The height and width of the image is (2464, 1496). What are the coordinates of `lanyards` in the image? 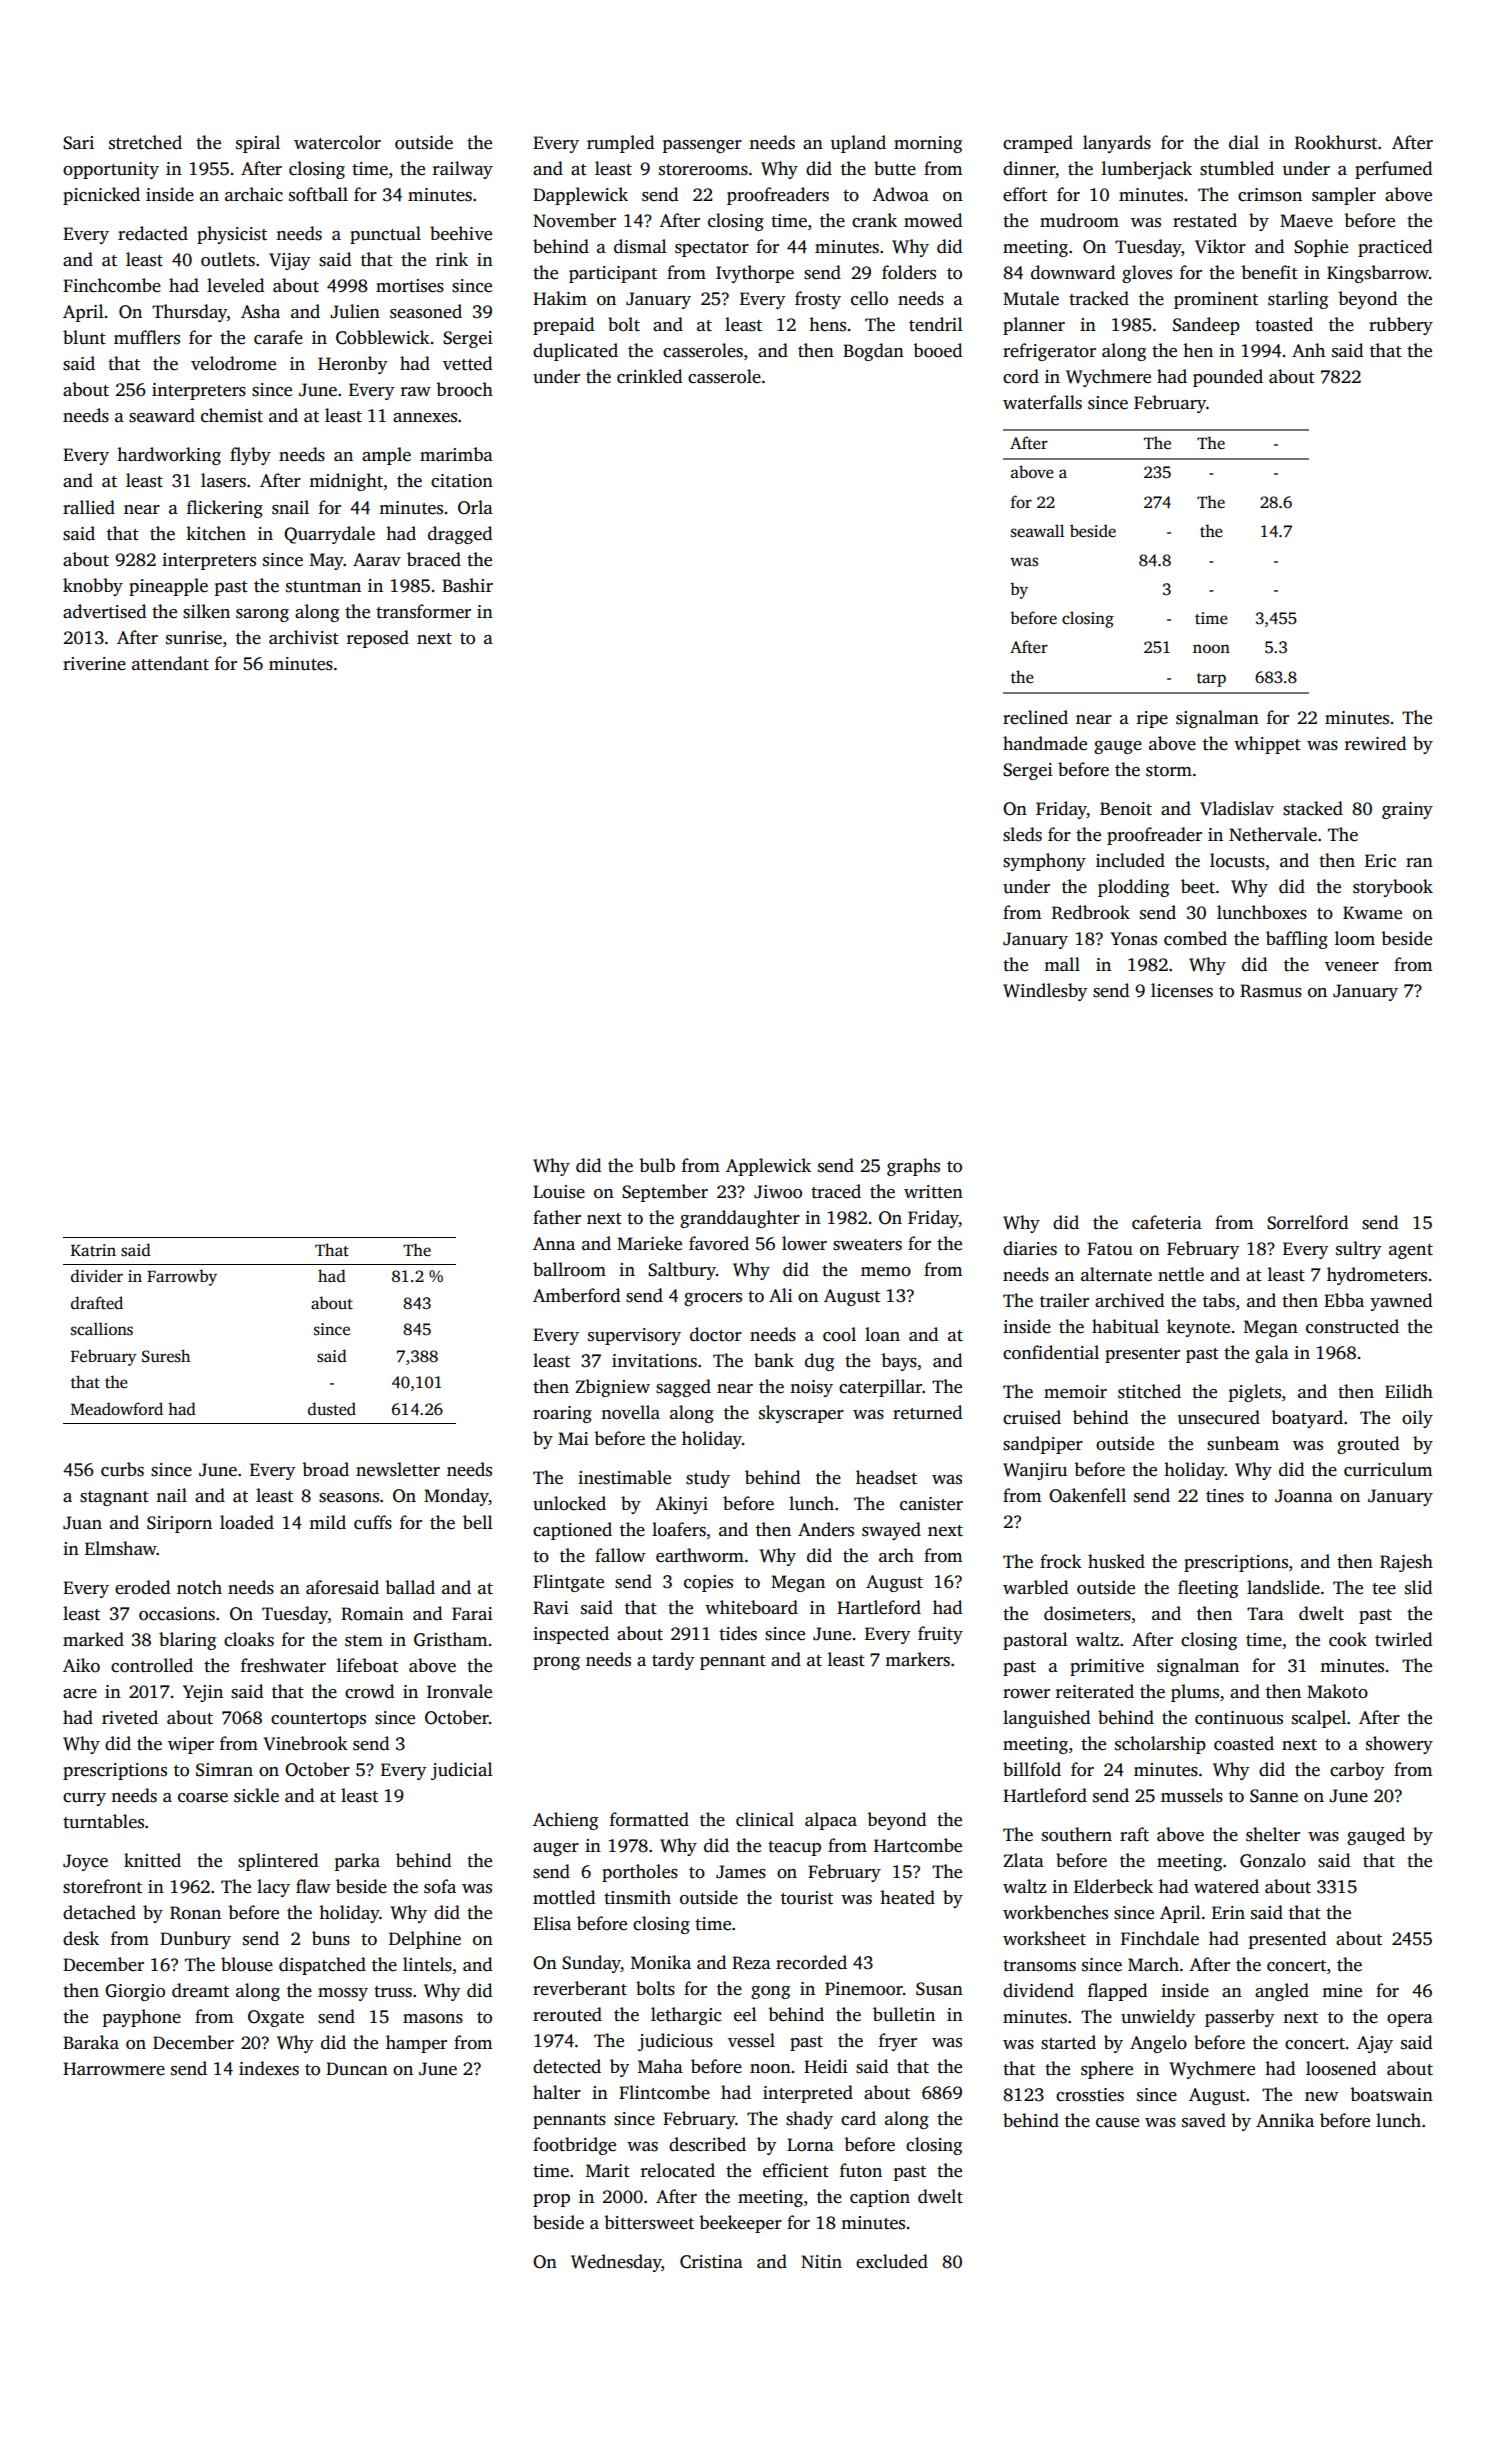 It's located at (1117, 144).
